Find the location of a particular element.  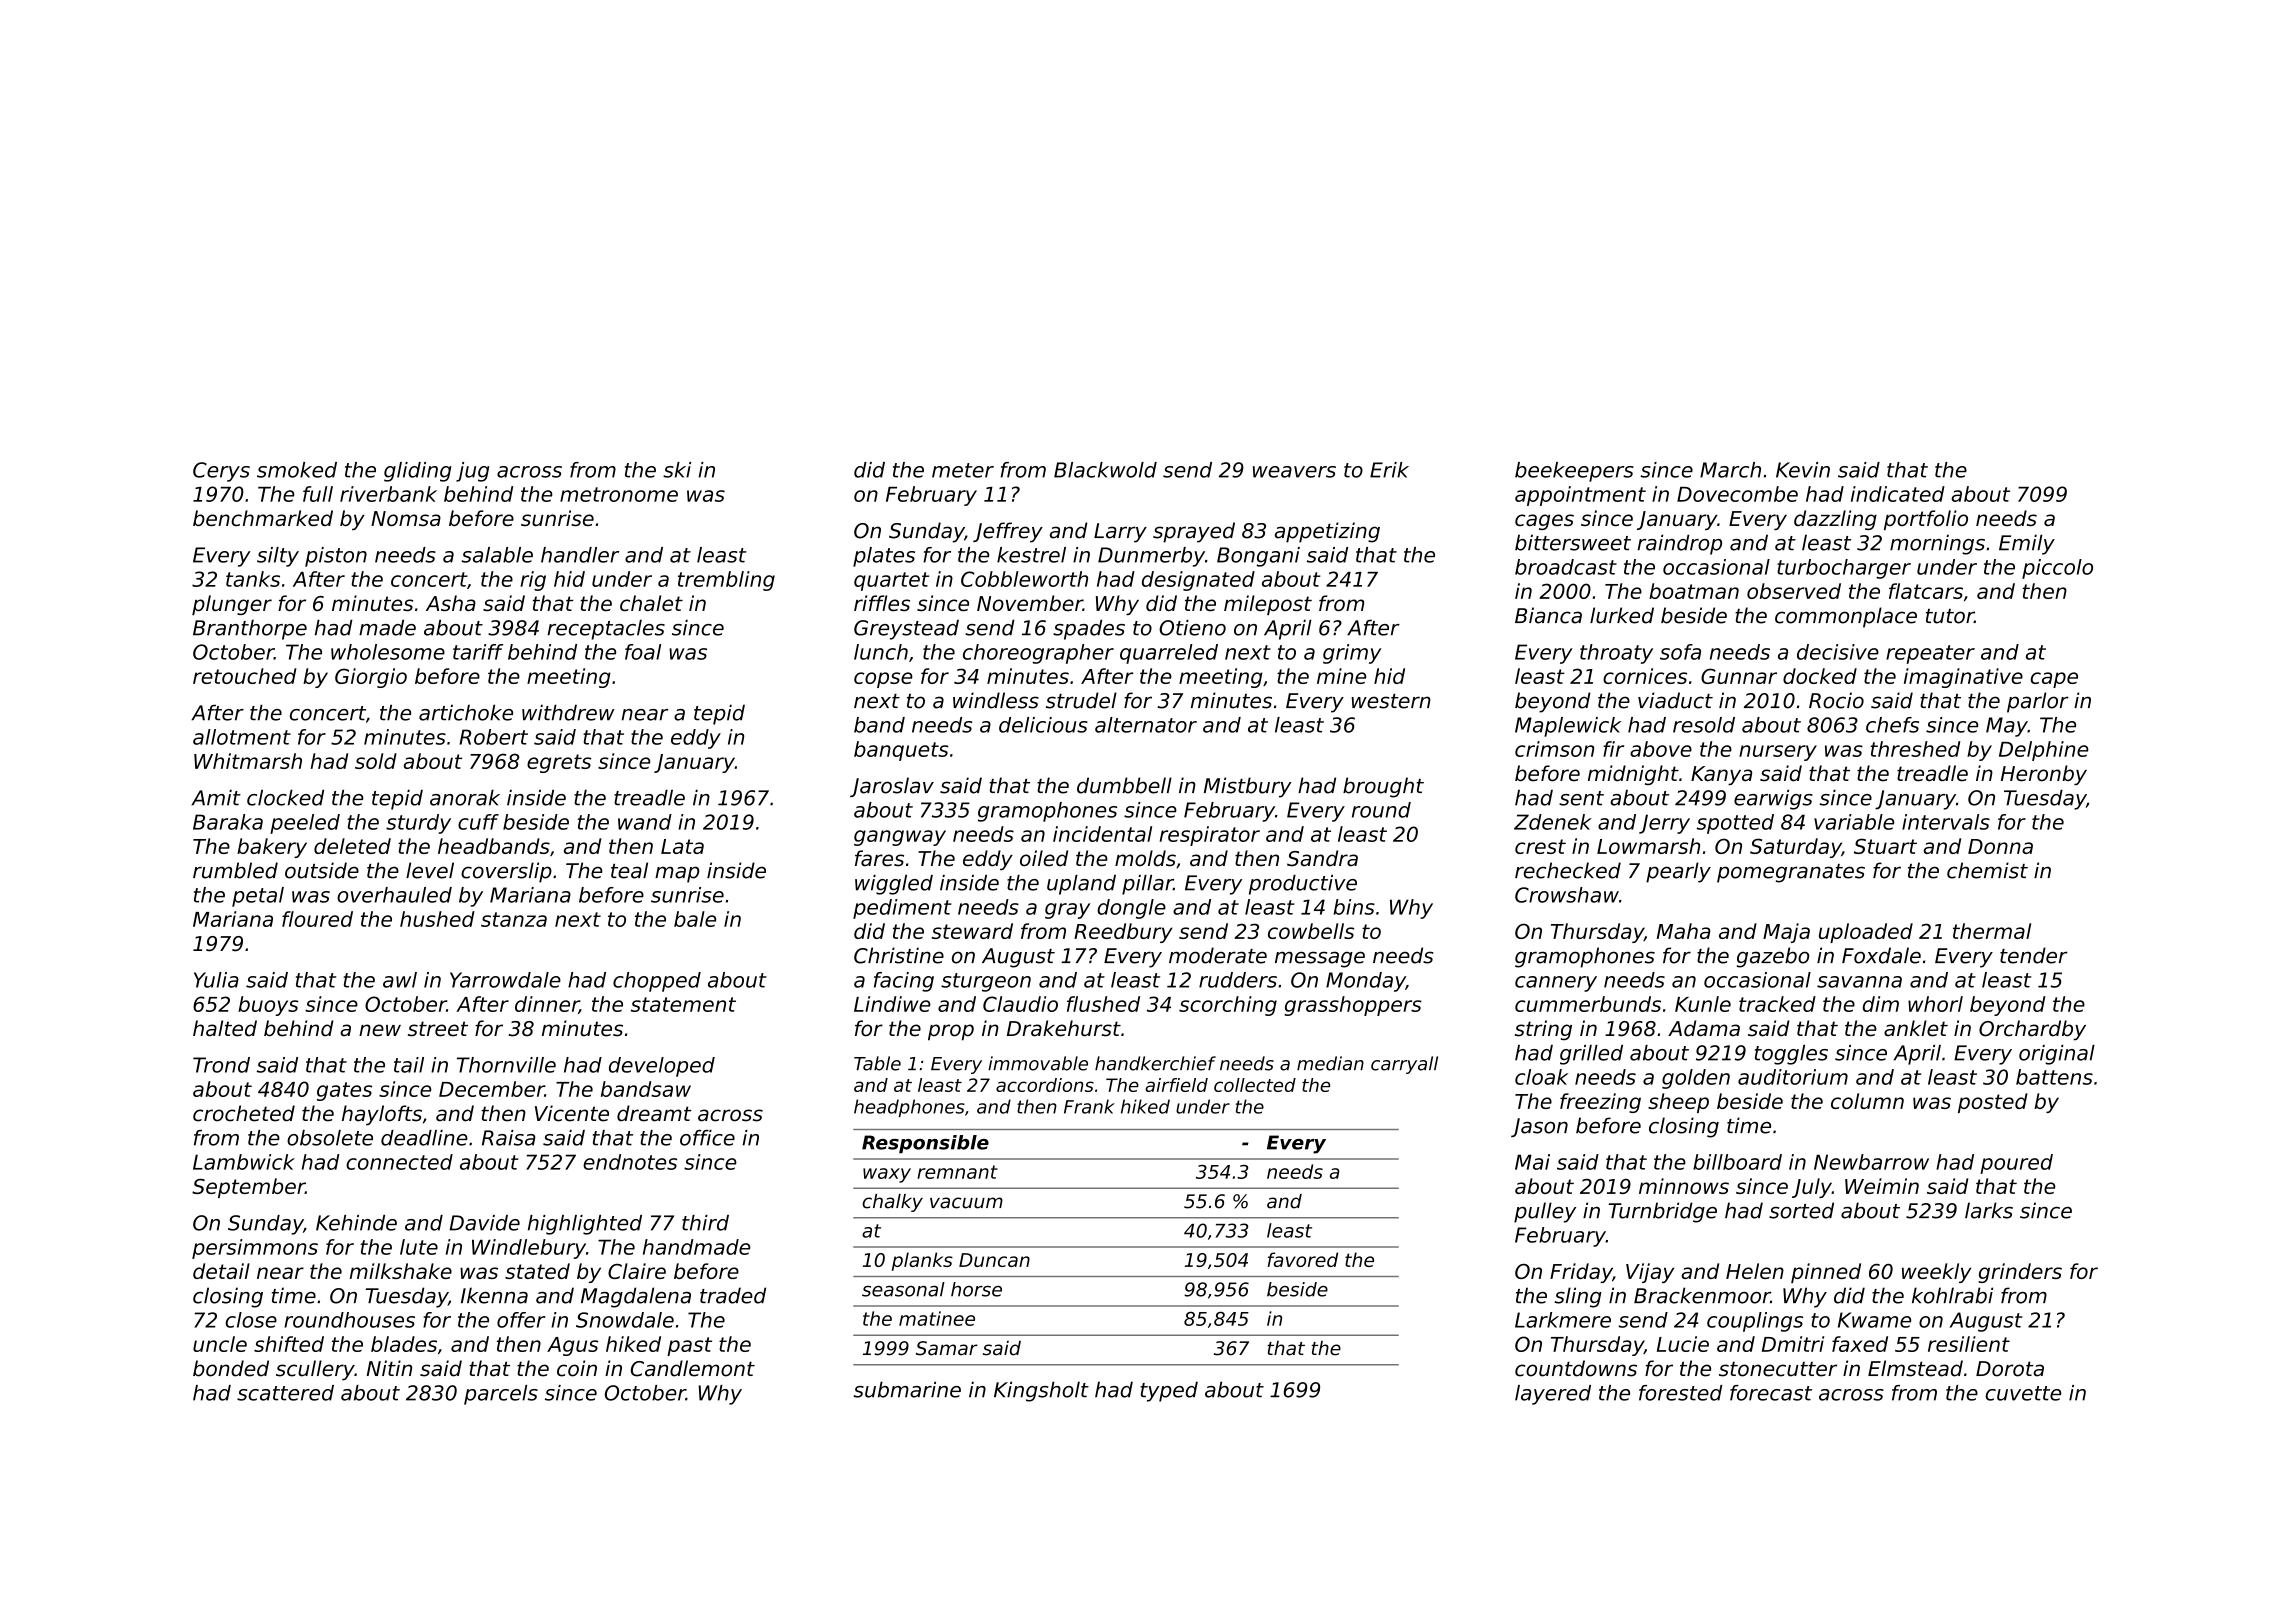

floured is located at coordinates (317, 919).
